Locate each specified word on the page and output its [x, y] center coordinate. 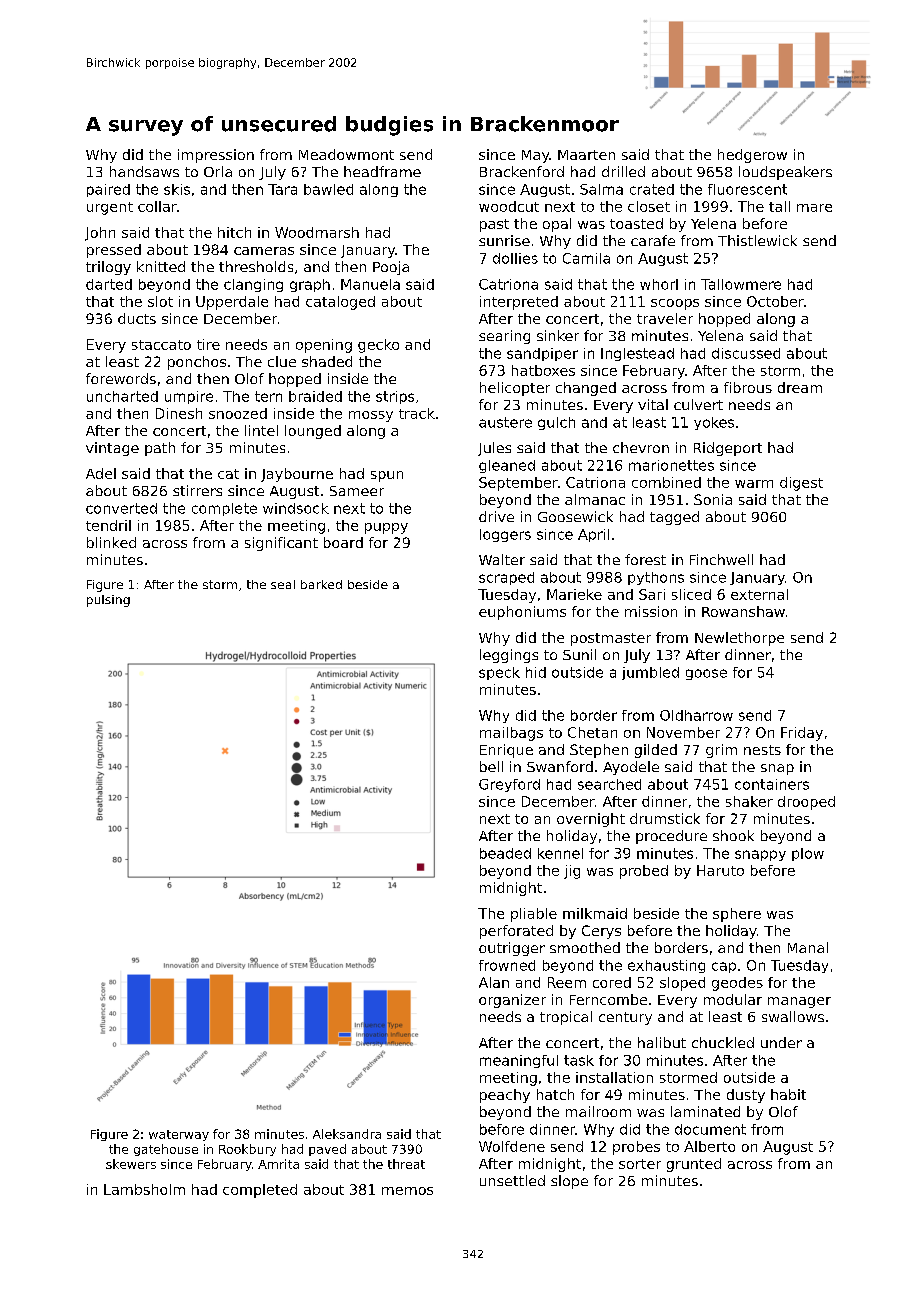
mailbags [511, 734]
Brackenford [522, 171]
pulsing [108, 601]
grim [721, 751]
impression [216, 156]
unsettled [512, 1180]
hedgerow [752, 156]
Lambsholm [144, 1189]
